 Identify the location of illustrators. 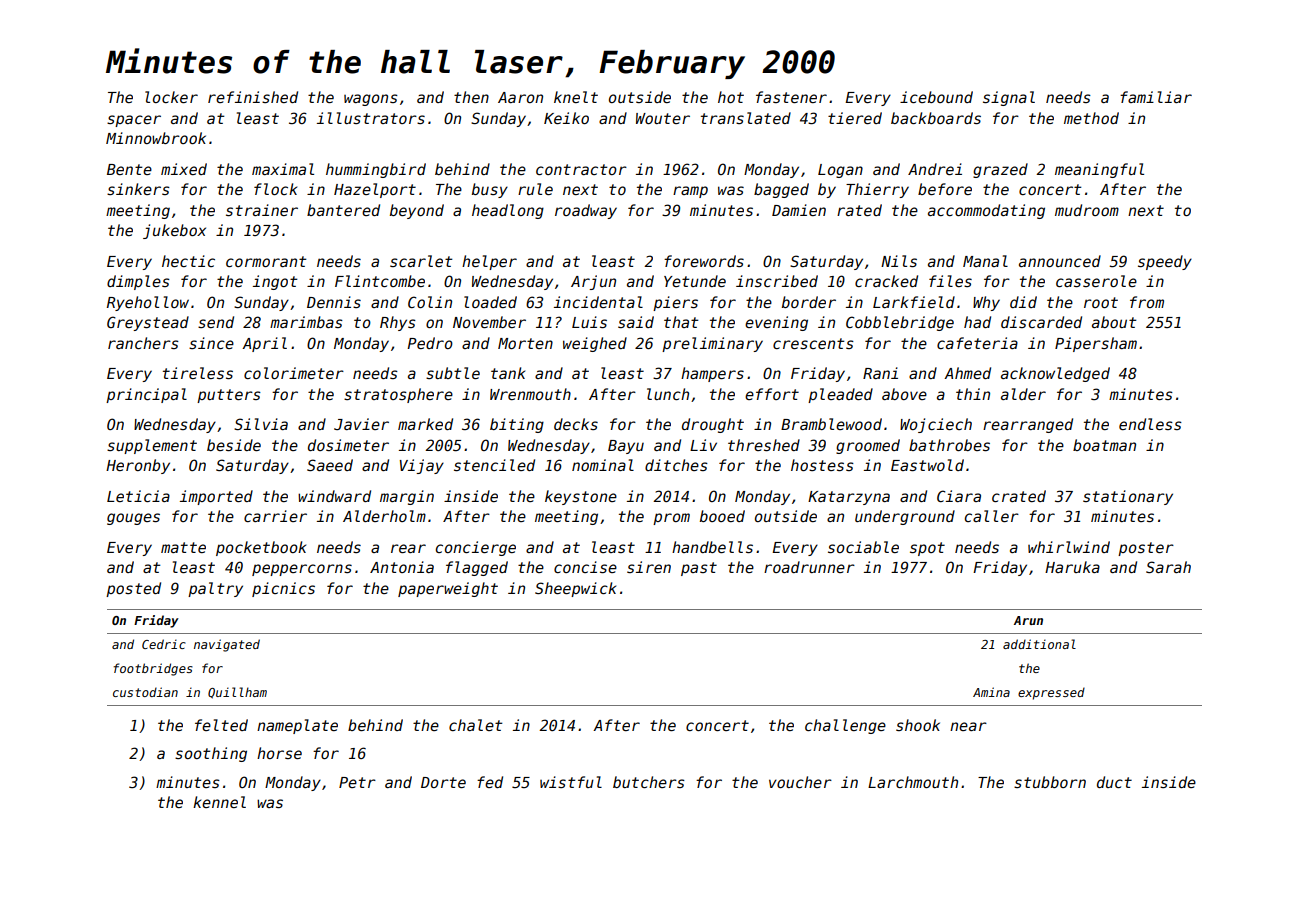
(371, 118).
